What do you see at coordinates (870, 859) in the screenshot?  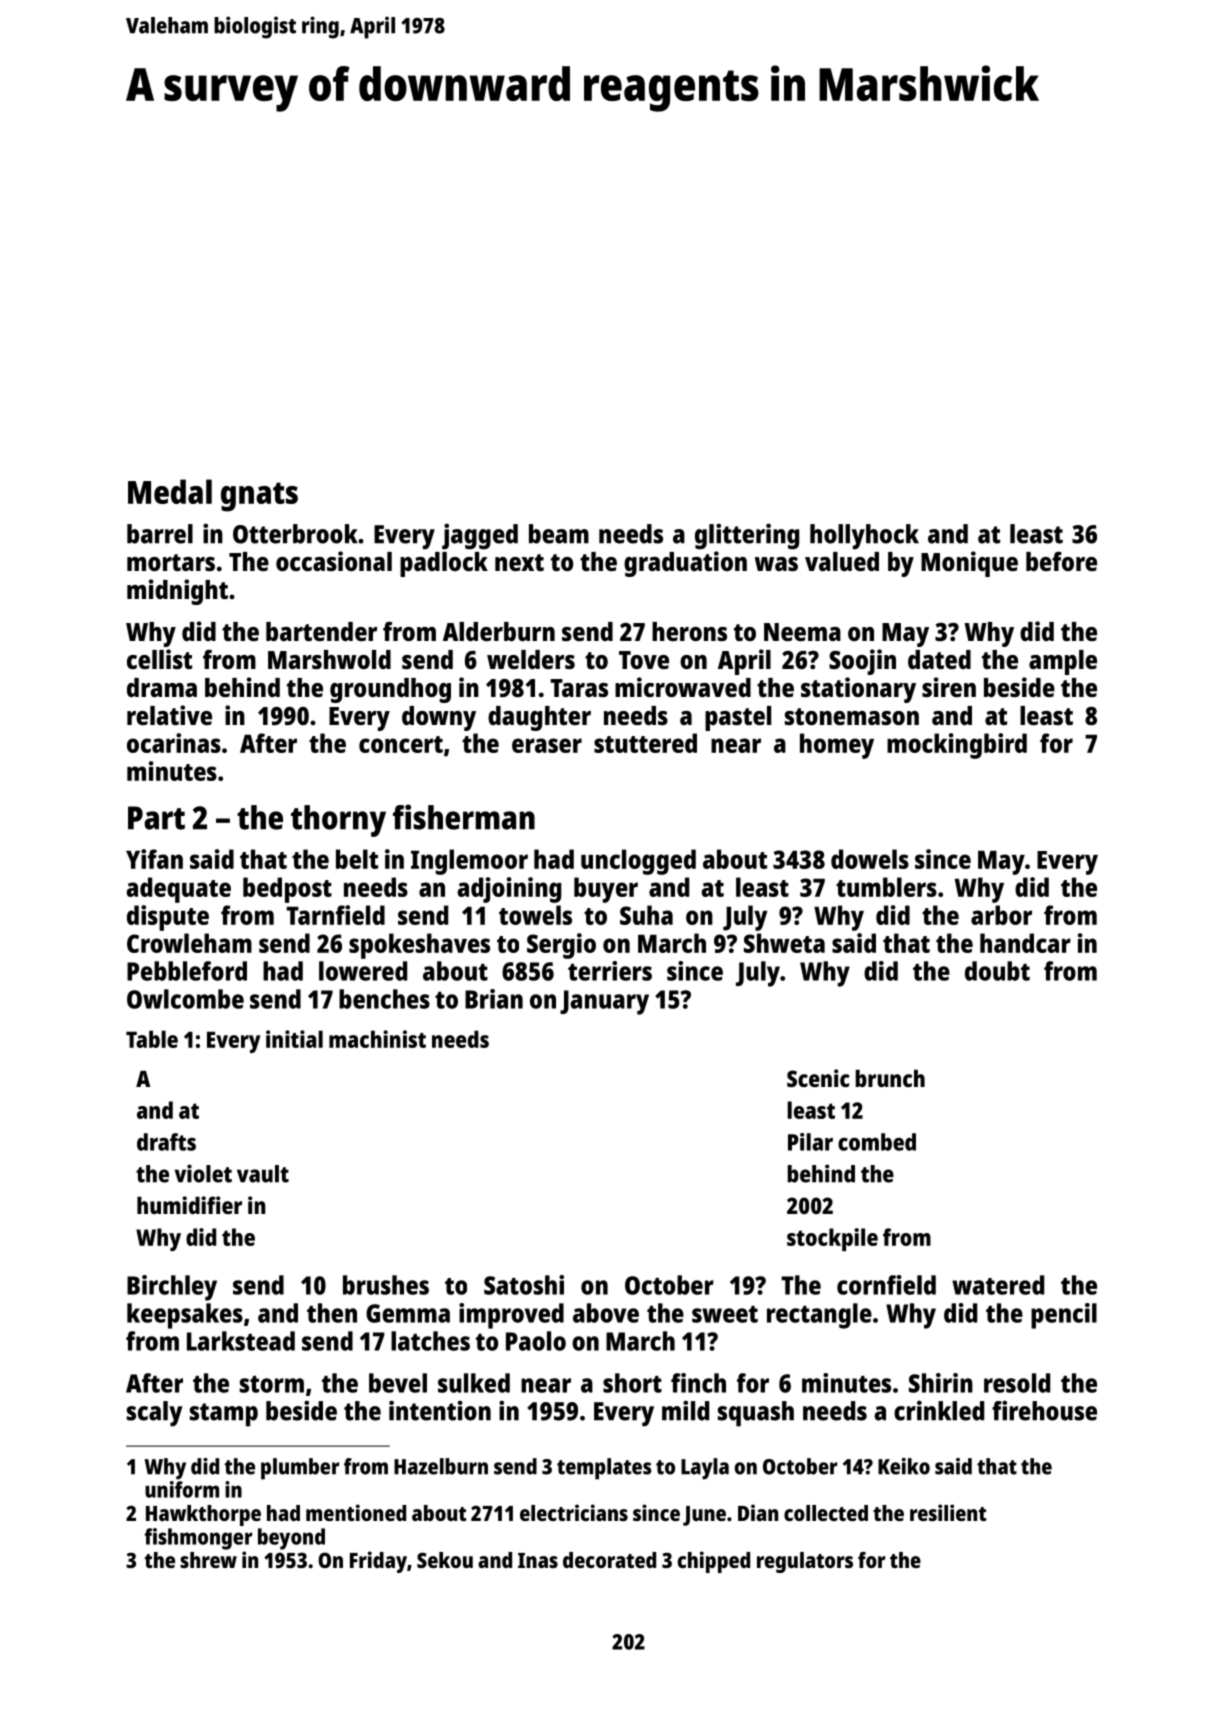 I see `dowels` at bounding box center [870, 859].
